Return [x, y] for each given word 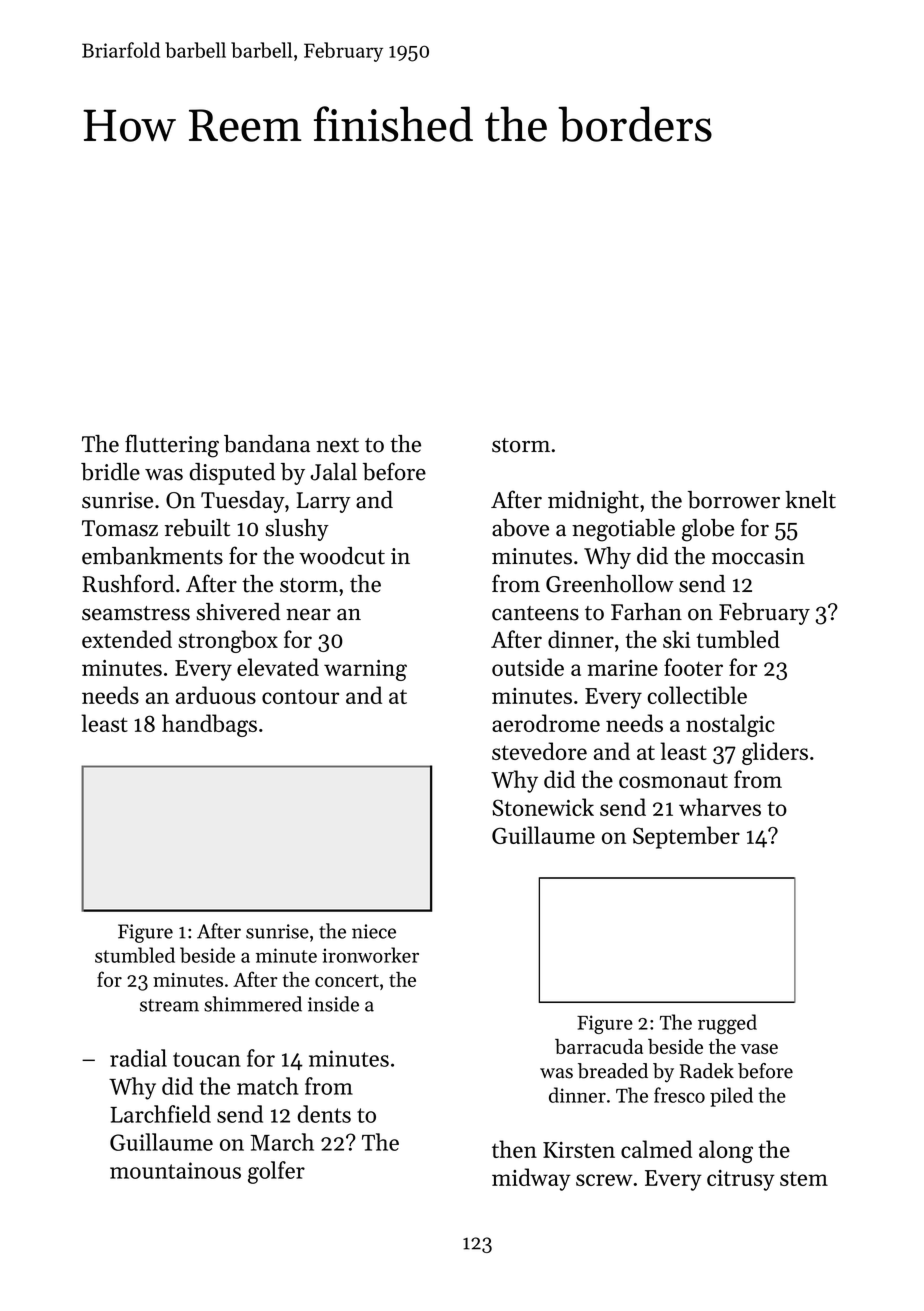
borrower [734, 500]
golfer [276, 1172]
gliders [775, 753]
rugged [727, 1024]
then [514, 1149]
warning [365, 670]
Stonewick [543, 807]
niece [374, 931]
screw [604, 1180]
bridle [110, 472]
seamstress [136, 613]
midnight [593, 502]
